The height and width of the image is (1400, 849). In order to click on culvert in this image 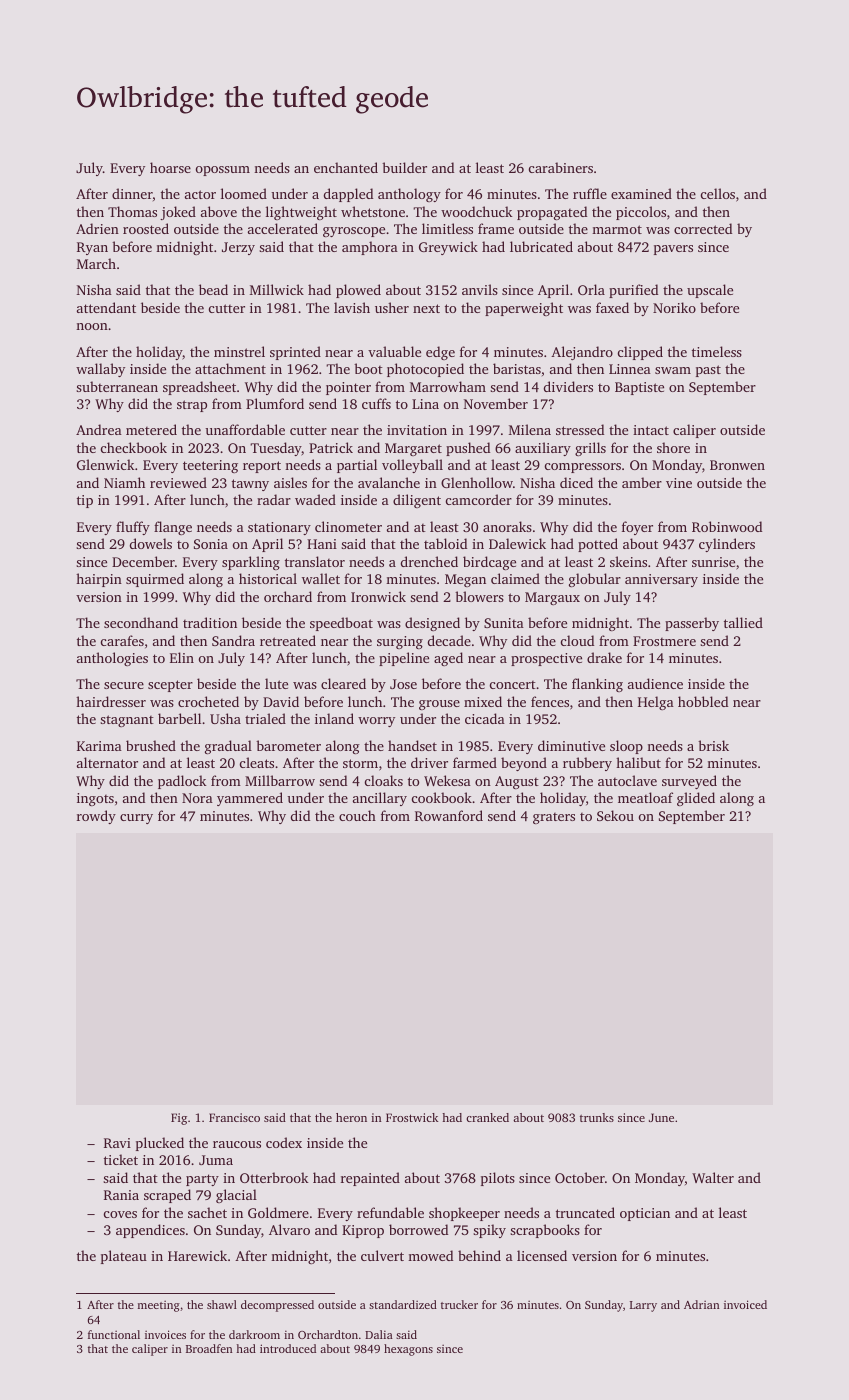, I will do `click(382, 1255)`.
